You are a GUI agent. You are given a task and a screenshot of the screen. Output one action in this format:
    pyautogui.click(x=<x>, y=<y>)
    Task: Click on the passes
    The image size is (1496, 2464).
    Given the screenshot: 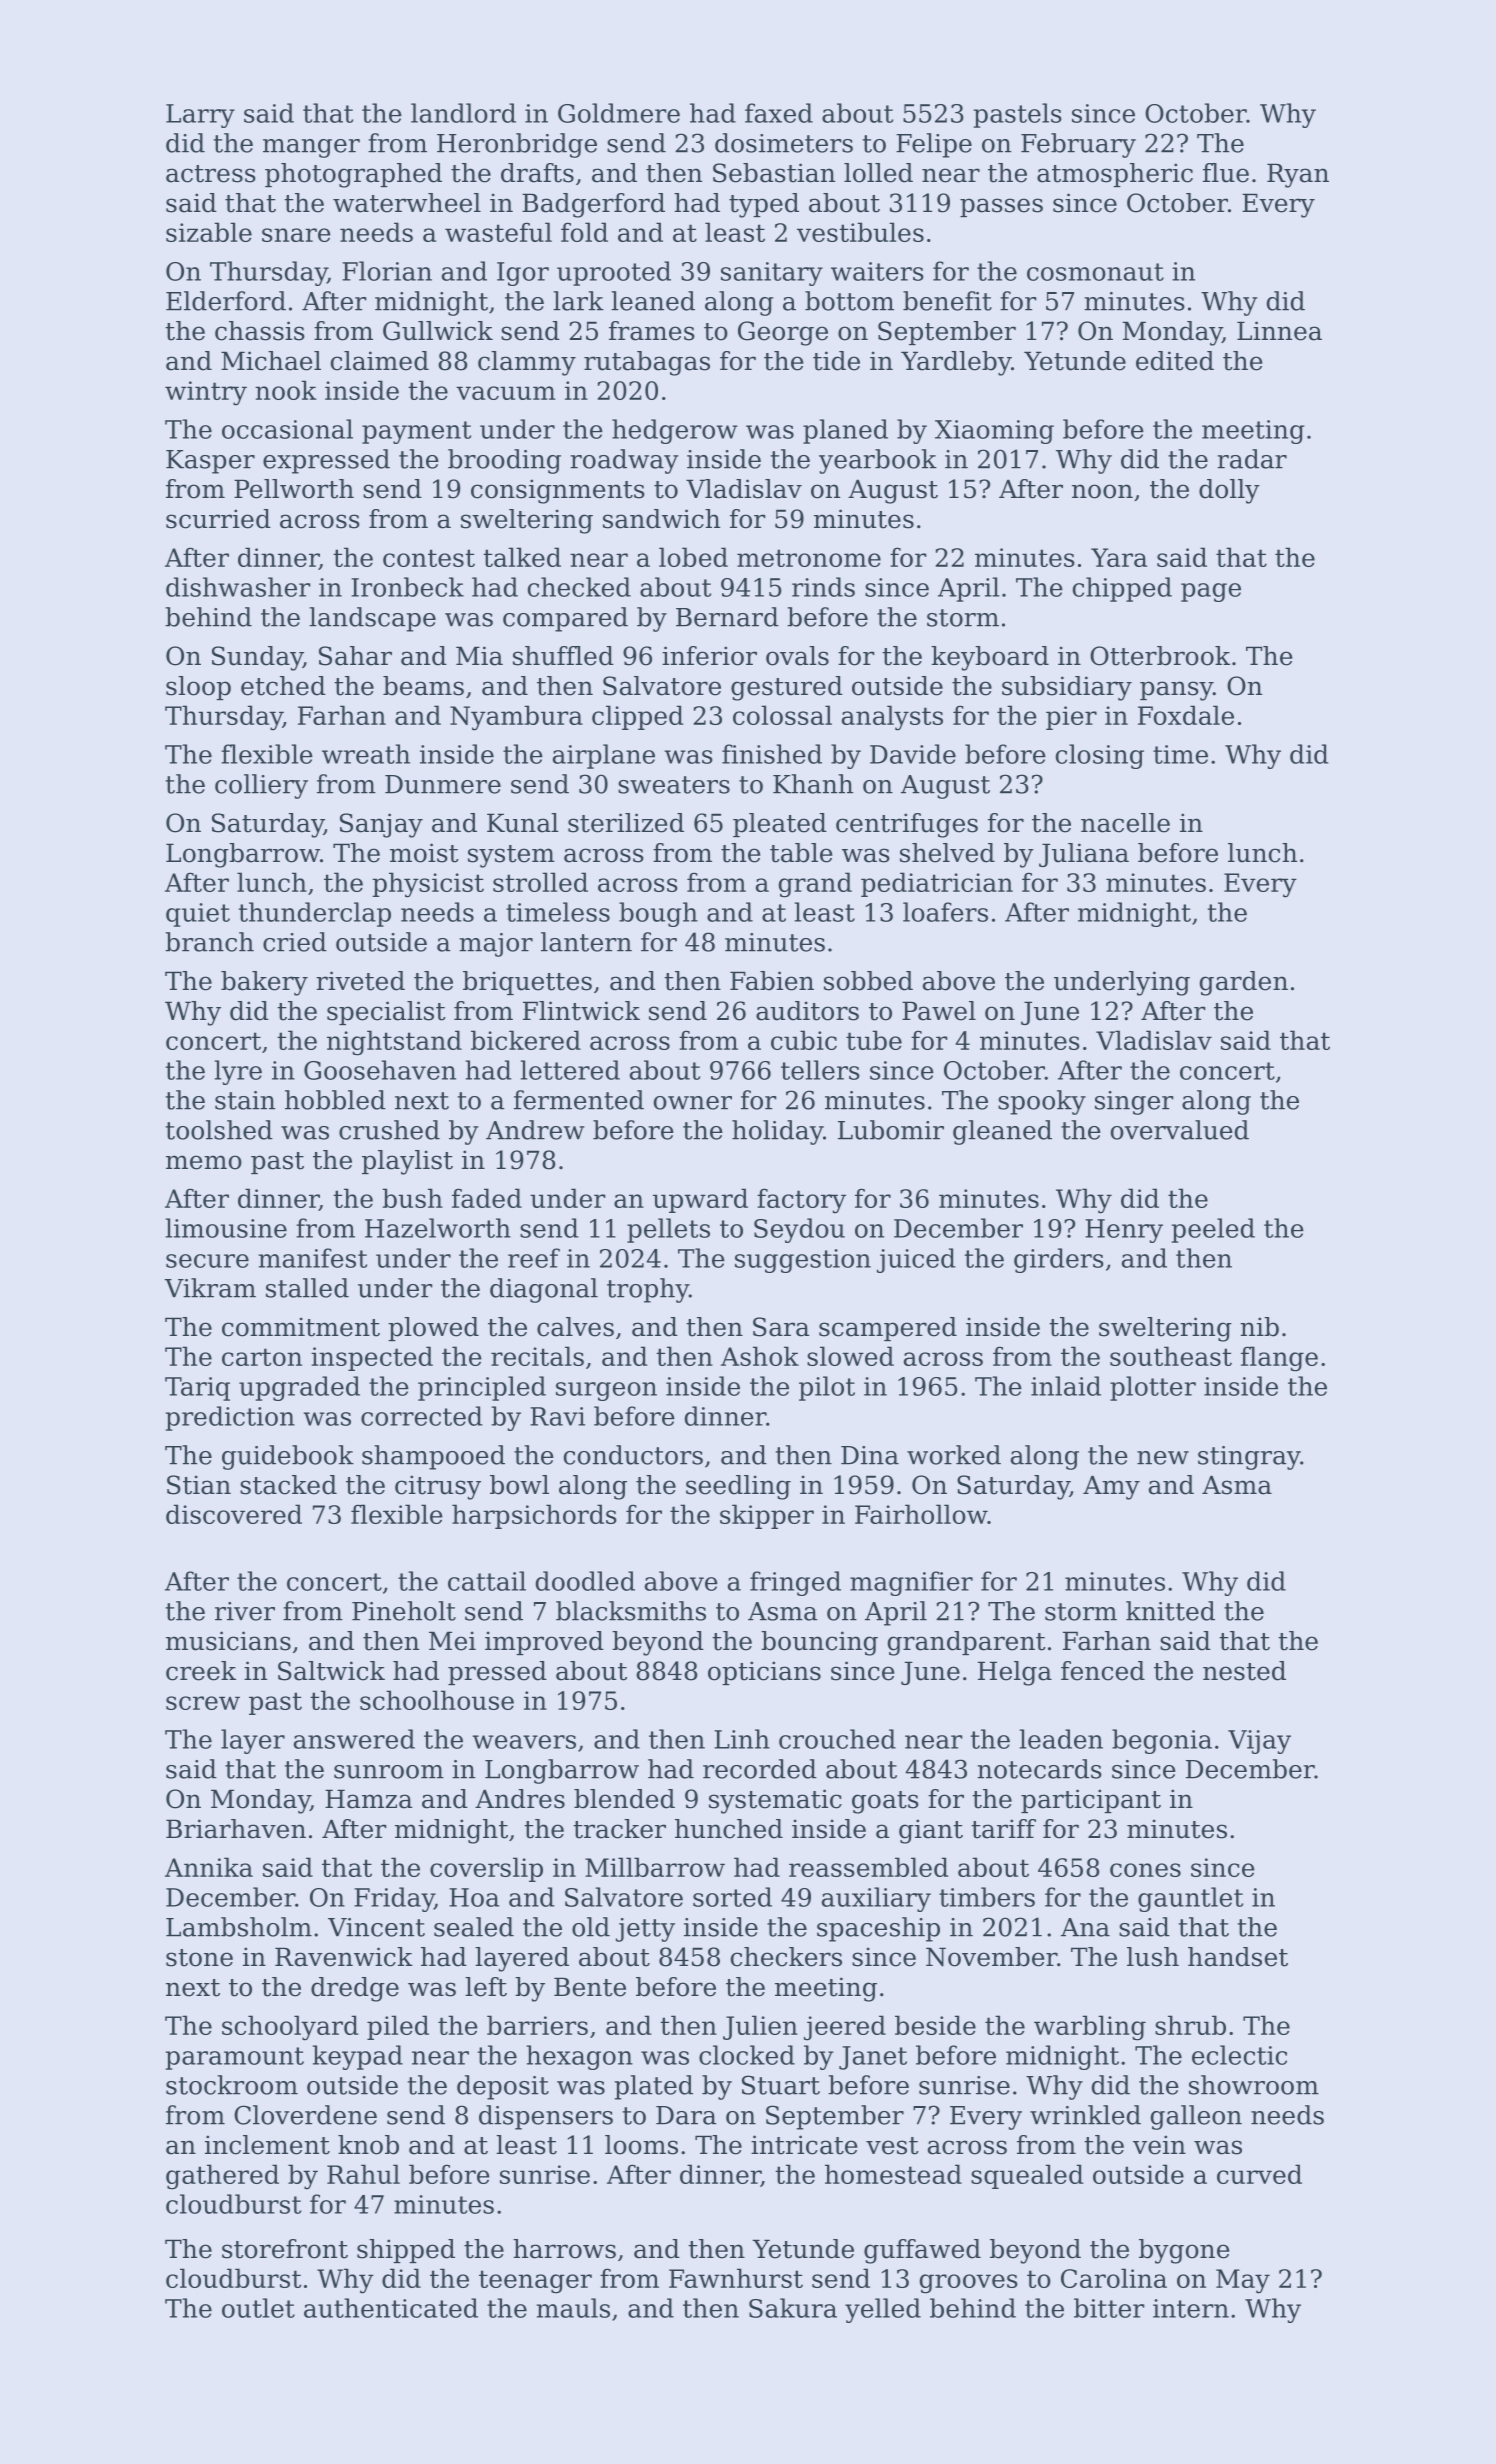 What is the action you would take?
    pyautogui.click(x=1001, y=207)
